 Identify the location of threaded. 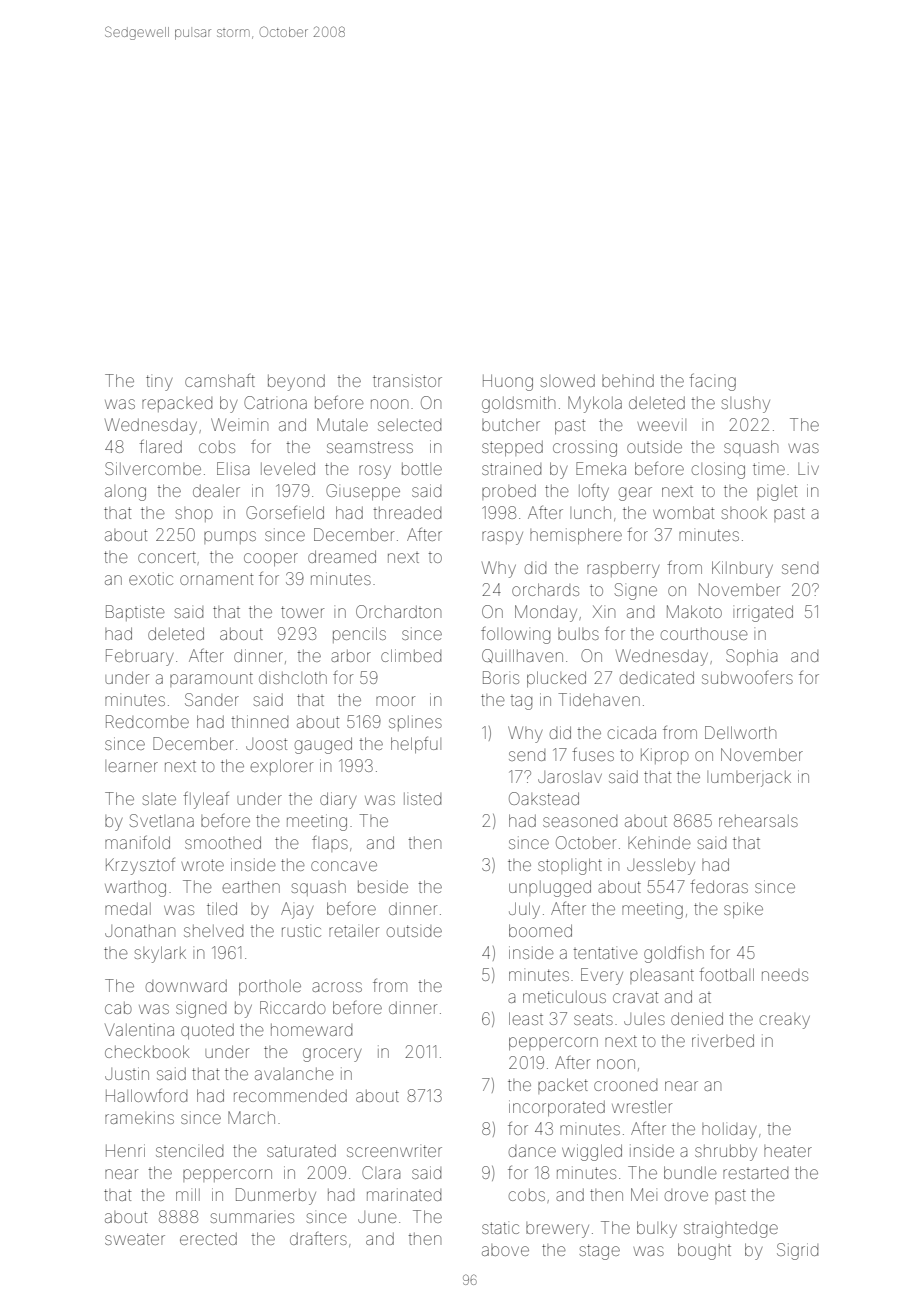
(407, 512).
